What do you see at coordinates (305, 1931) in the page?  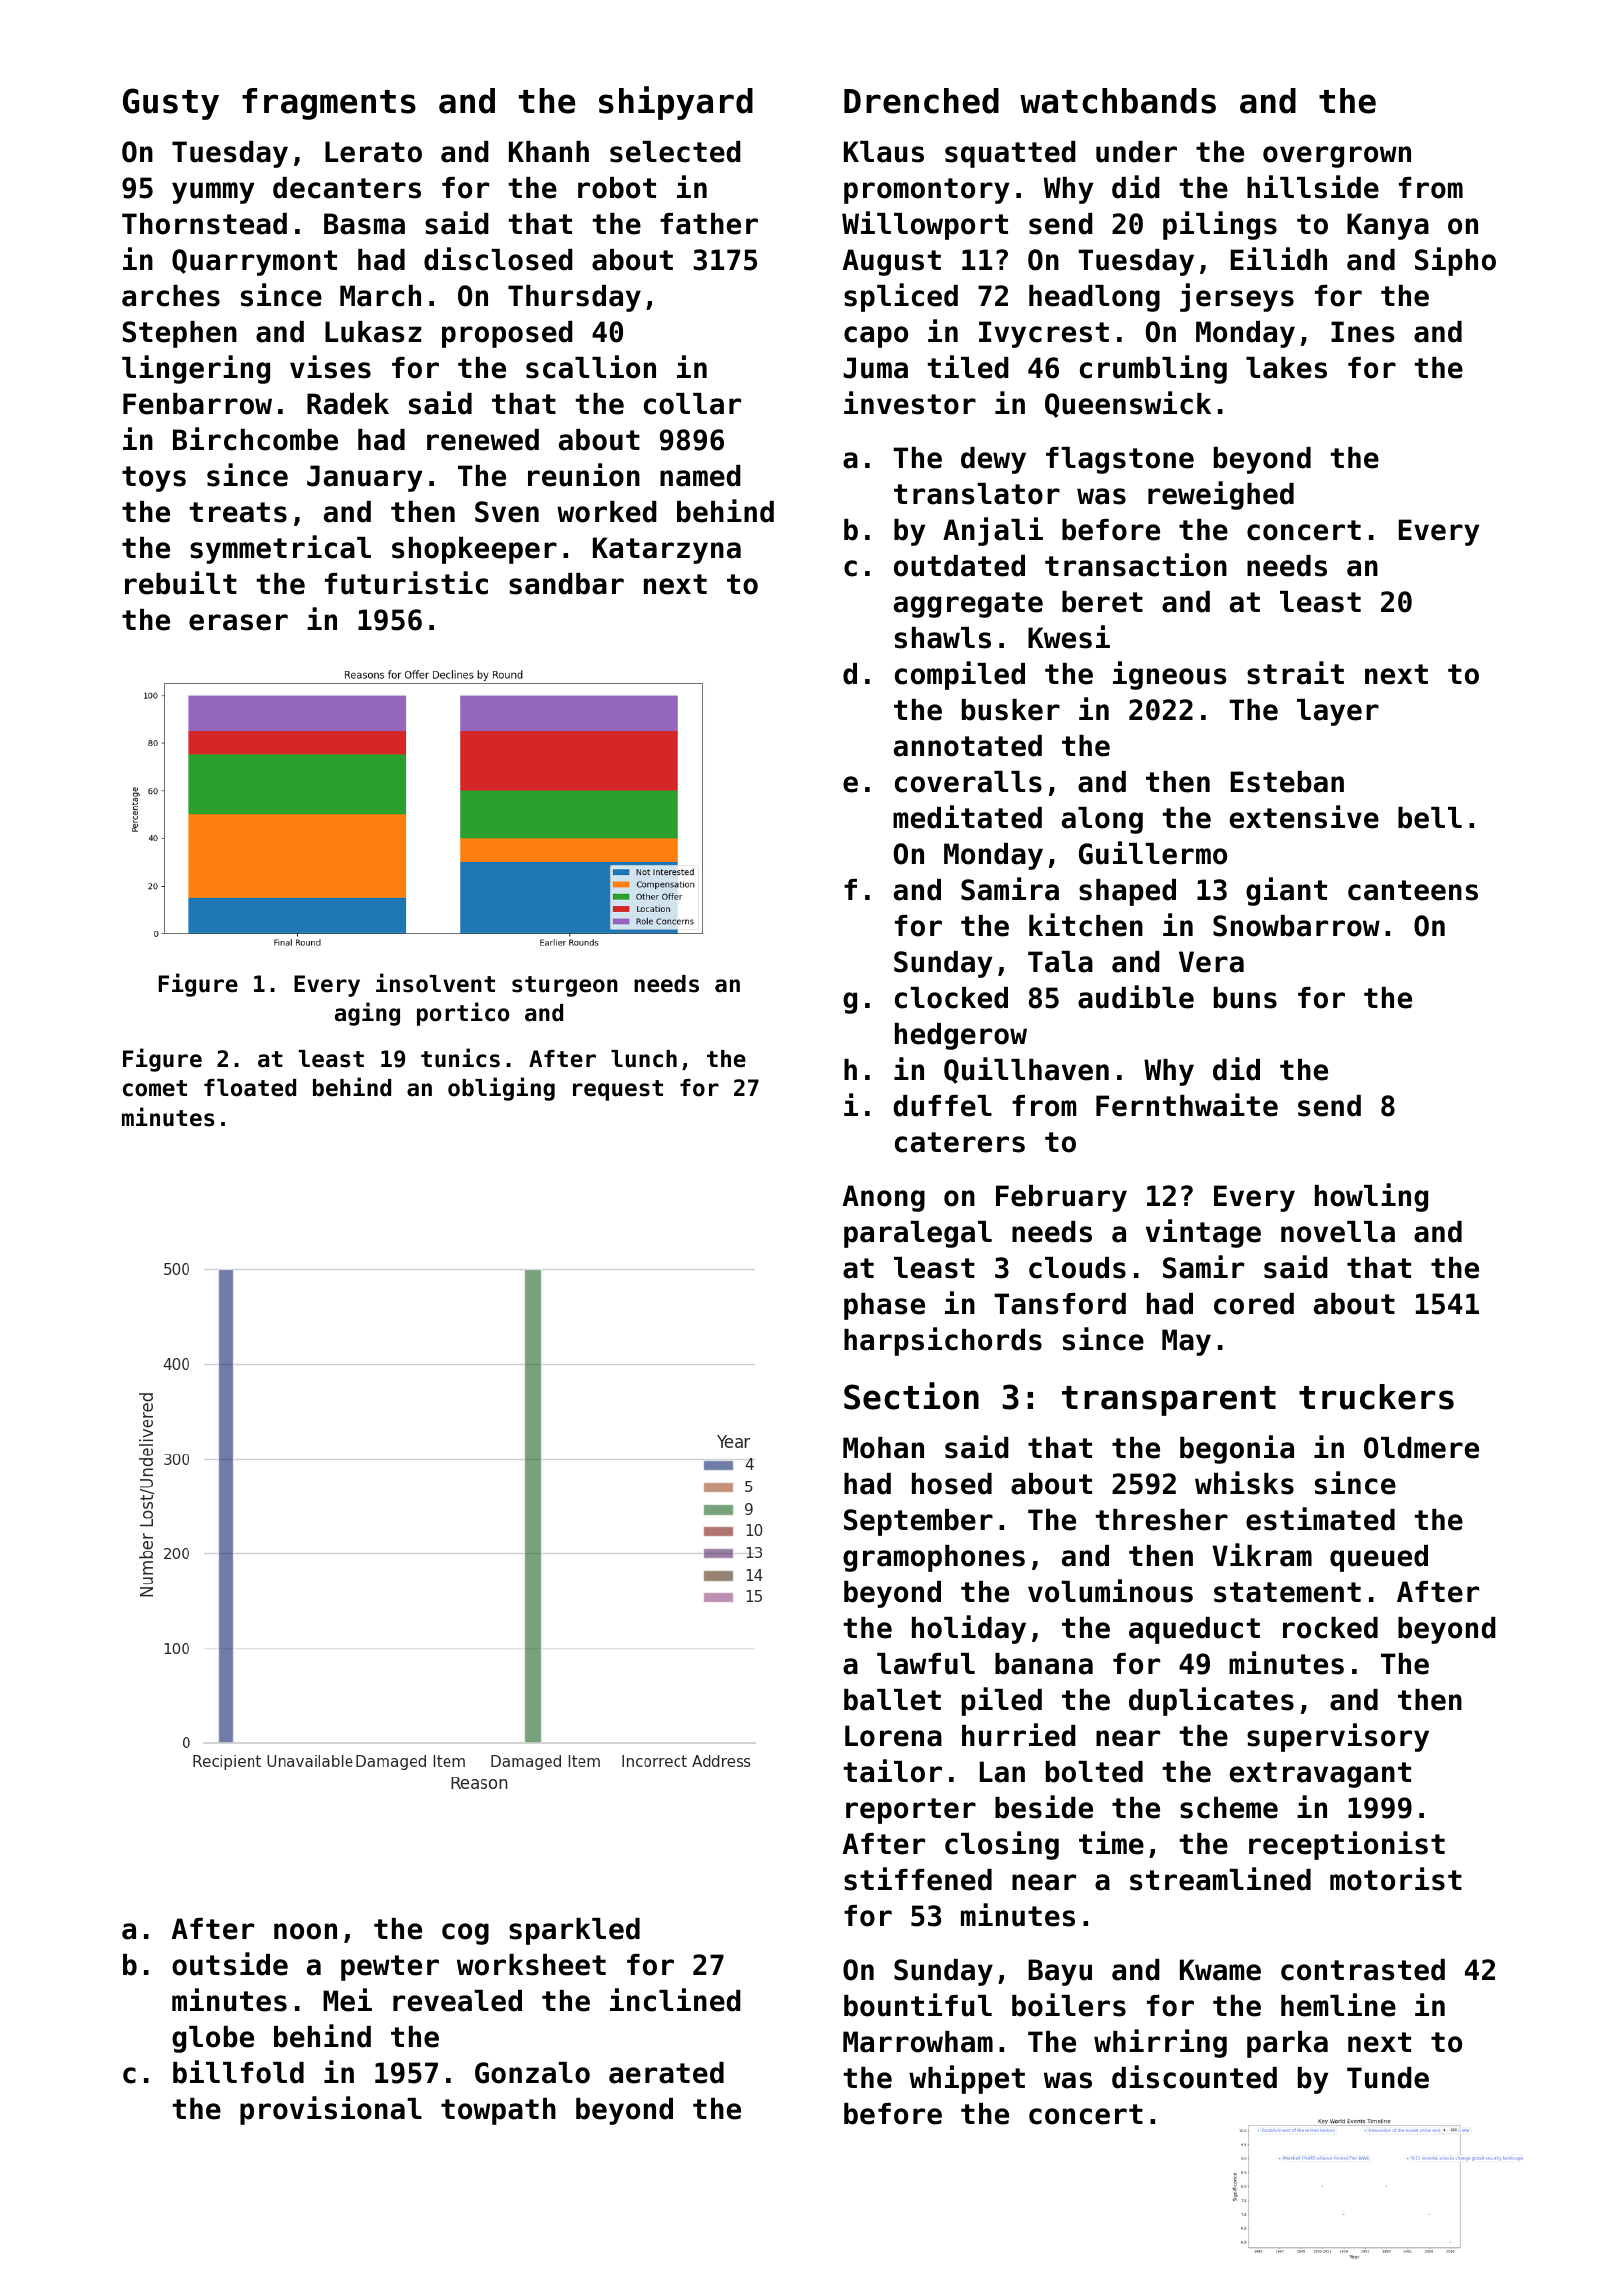 I see `noon` at bounding box center [305, 1931].
